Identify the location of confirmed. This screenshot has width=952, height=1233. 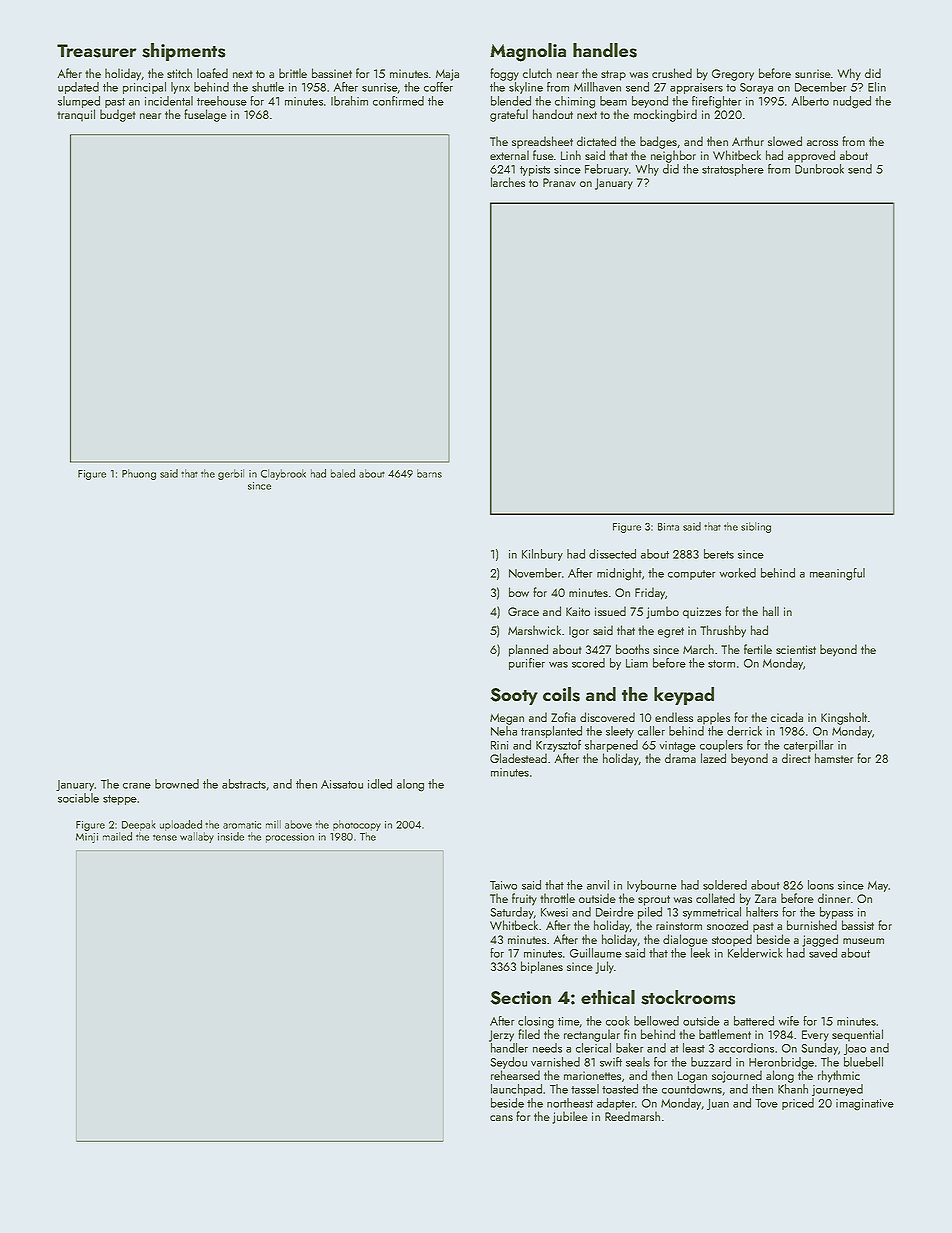
(398, 101).
